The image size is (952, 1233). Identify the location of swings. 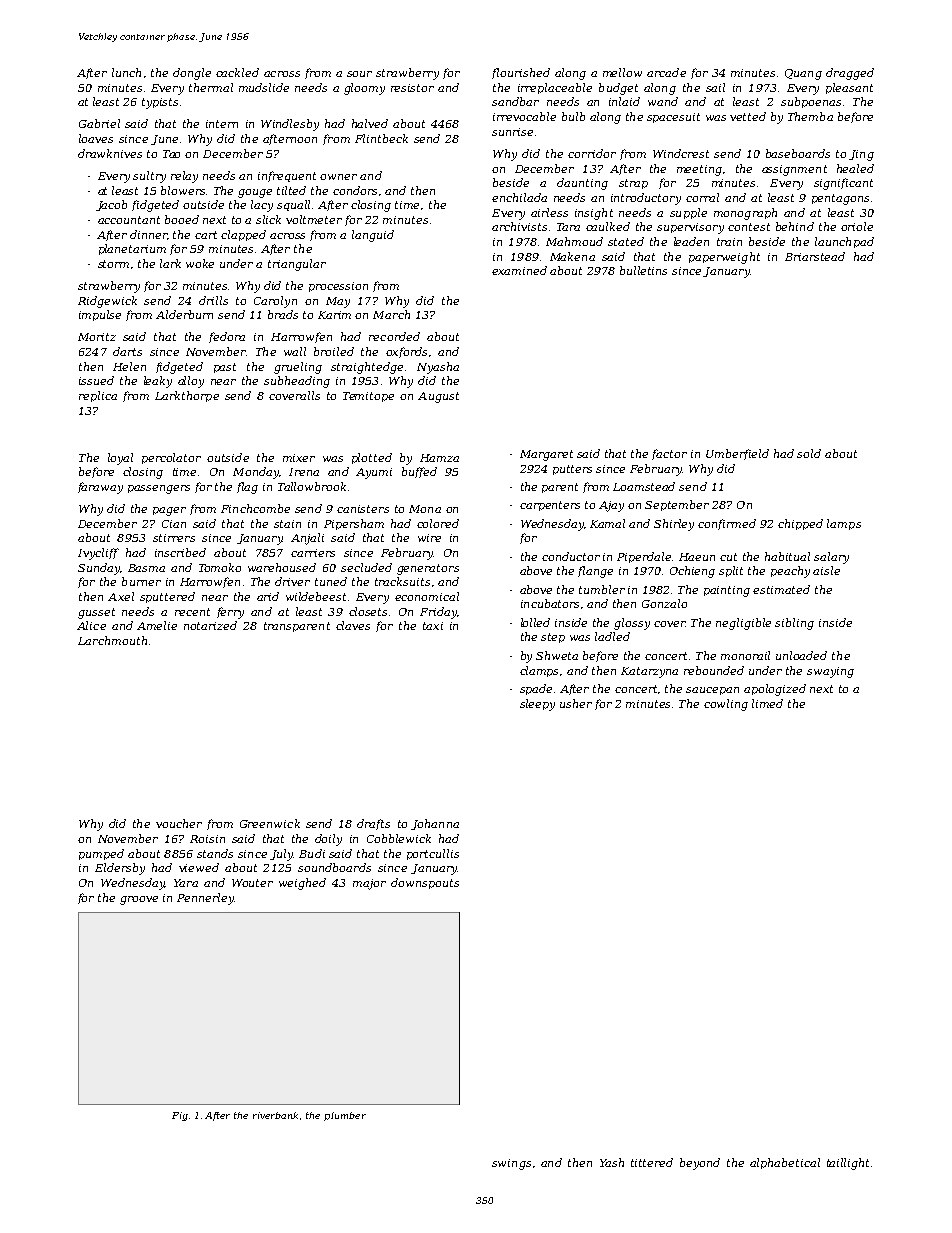
(511, 1164).
